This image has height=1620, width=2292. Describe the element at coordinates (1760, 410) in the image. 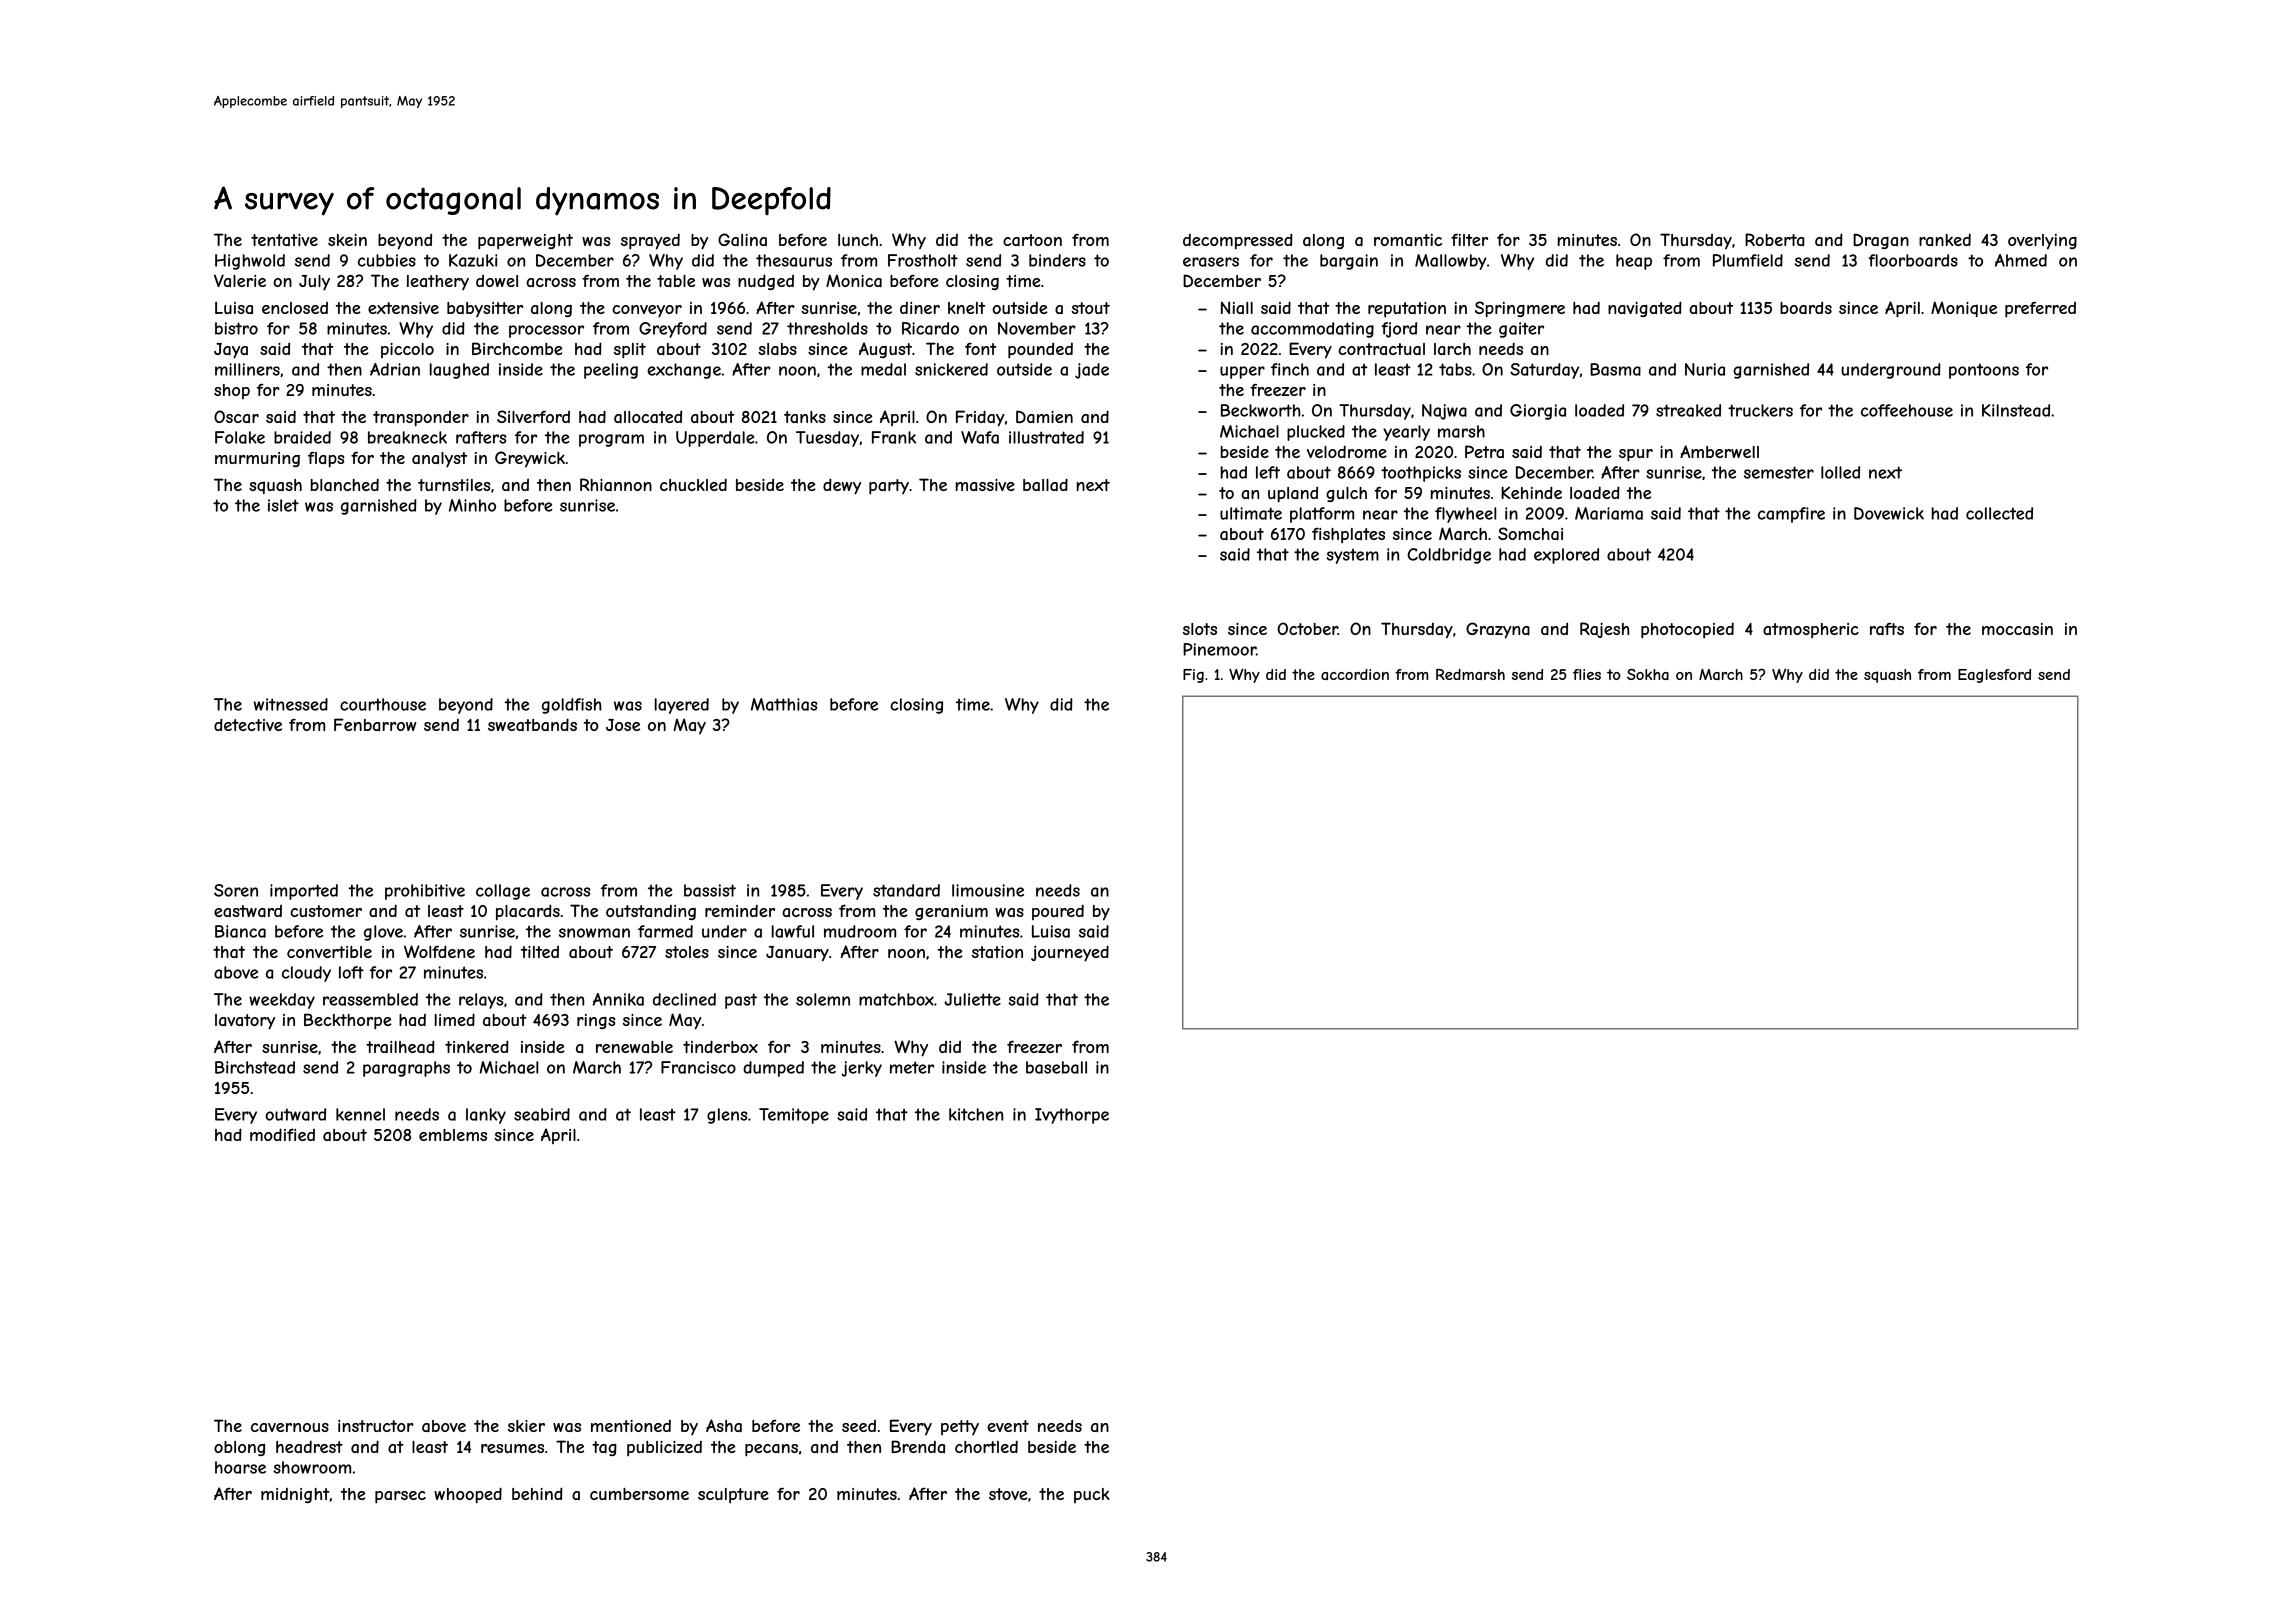

I see `truckers` at that location.
